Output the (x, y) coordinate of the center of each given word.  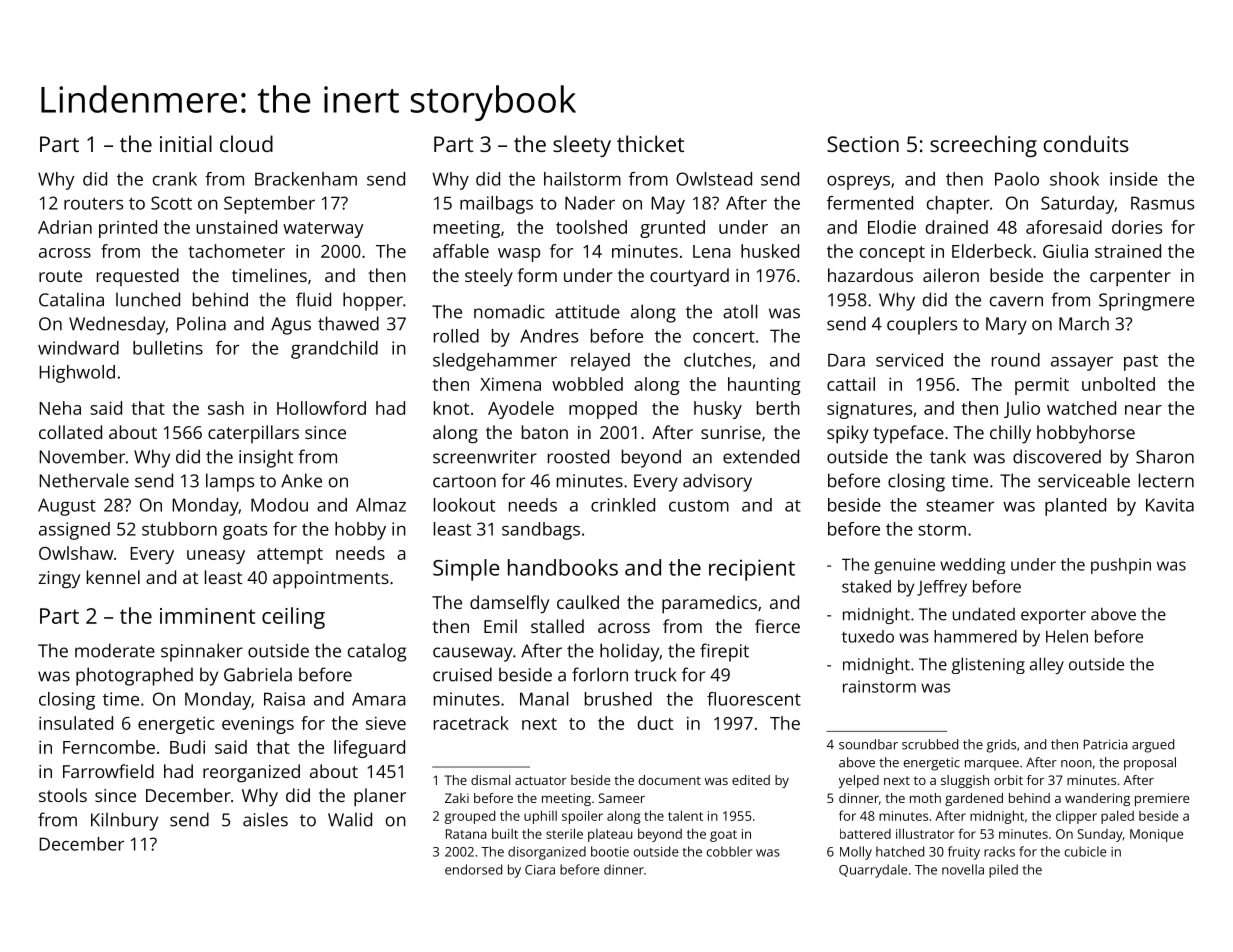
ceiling (293, 618)
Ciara (540, 870)
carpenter (1130, 278)
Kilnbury (124, 821)
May (668, 205)
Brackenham (306, 179)
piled (1003, 871)
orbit (1008, 780)
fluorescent (754, 699)
